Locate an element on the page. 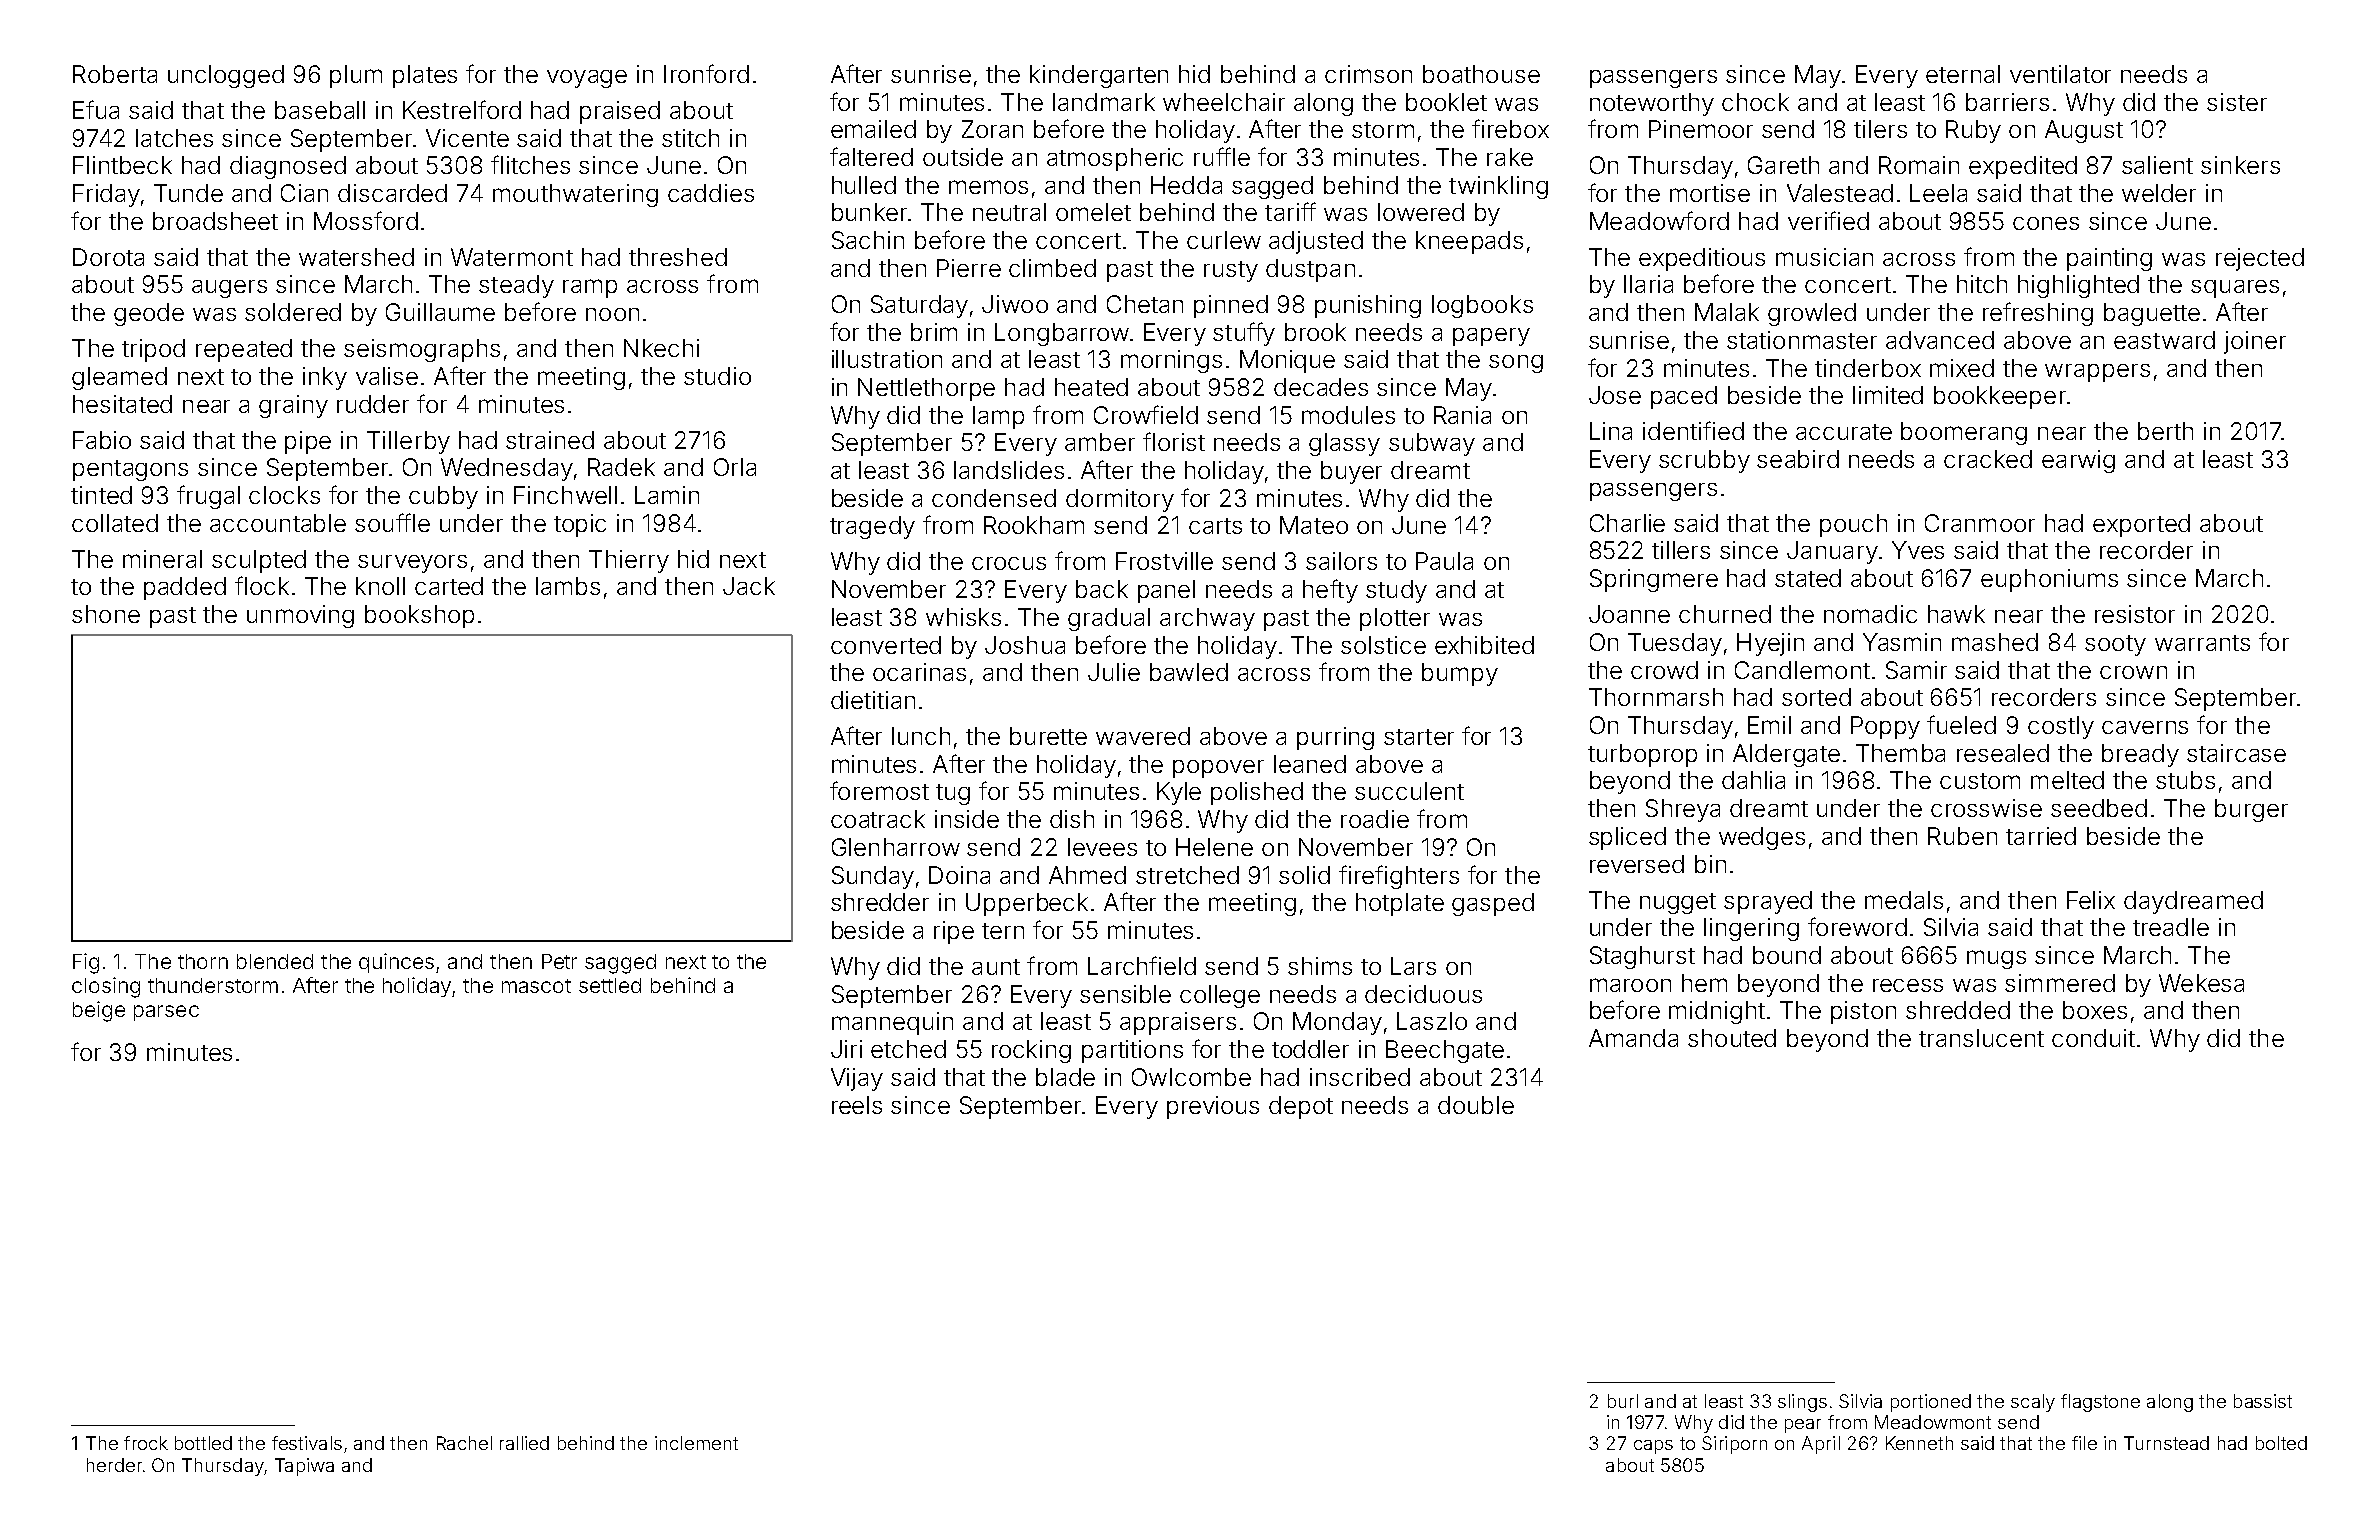 Image resolution: width=2380 pixels, height=1540 pixels. daydreamed is located at coordinates (2193, 902).
